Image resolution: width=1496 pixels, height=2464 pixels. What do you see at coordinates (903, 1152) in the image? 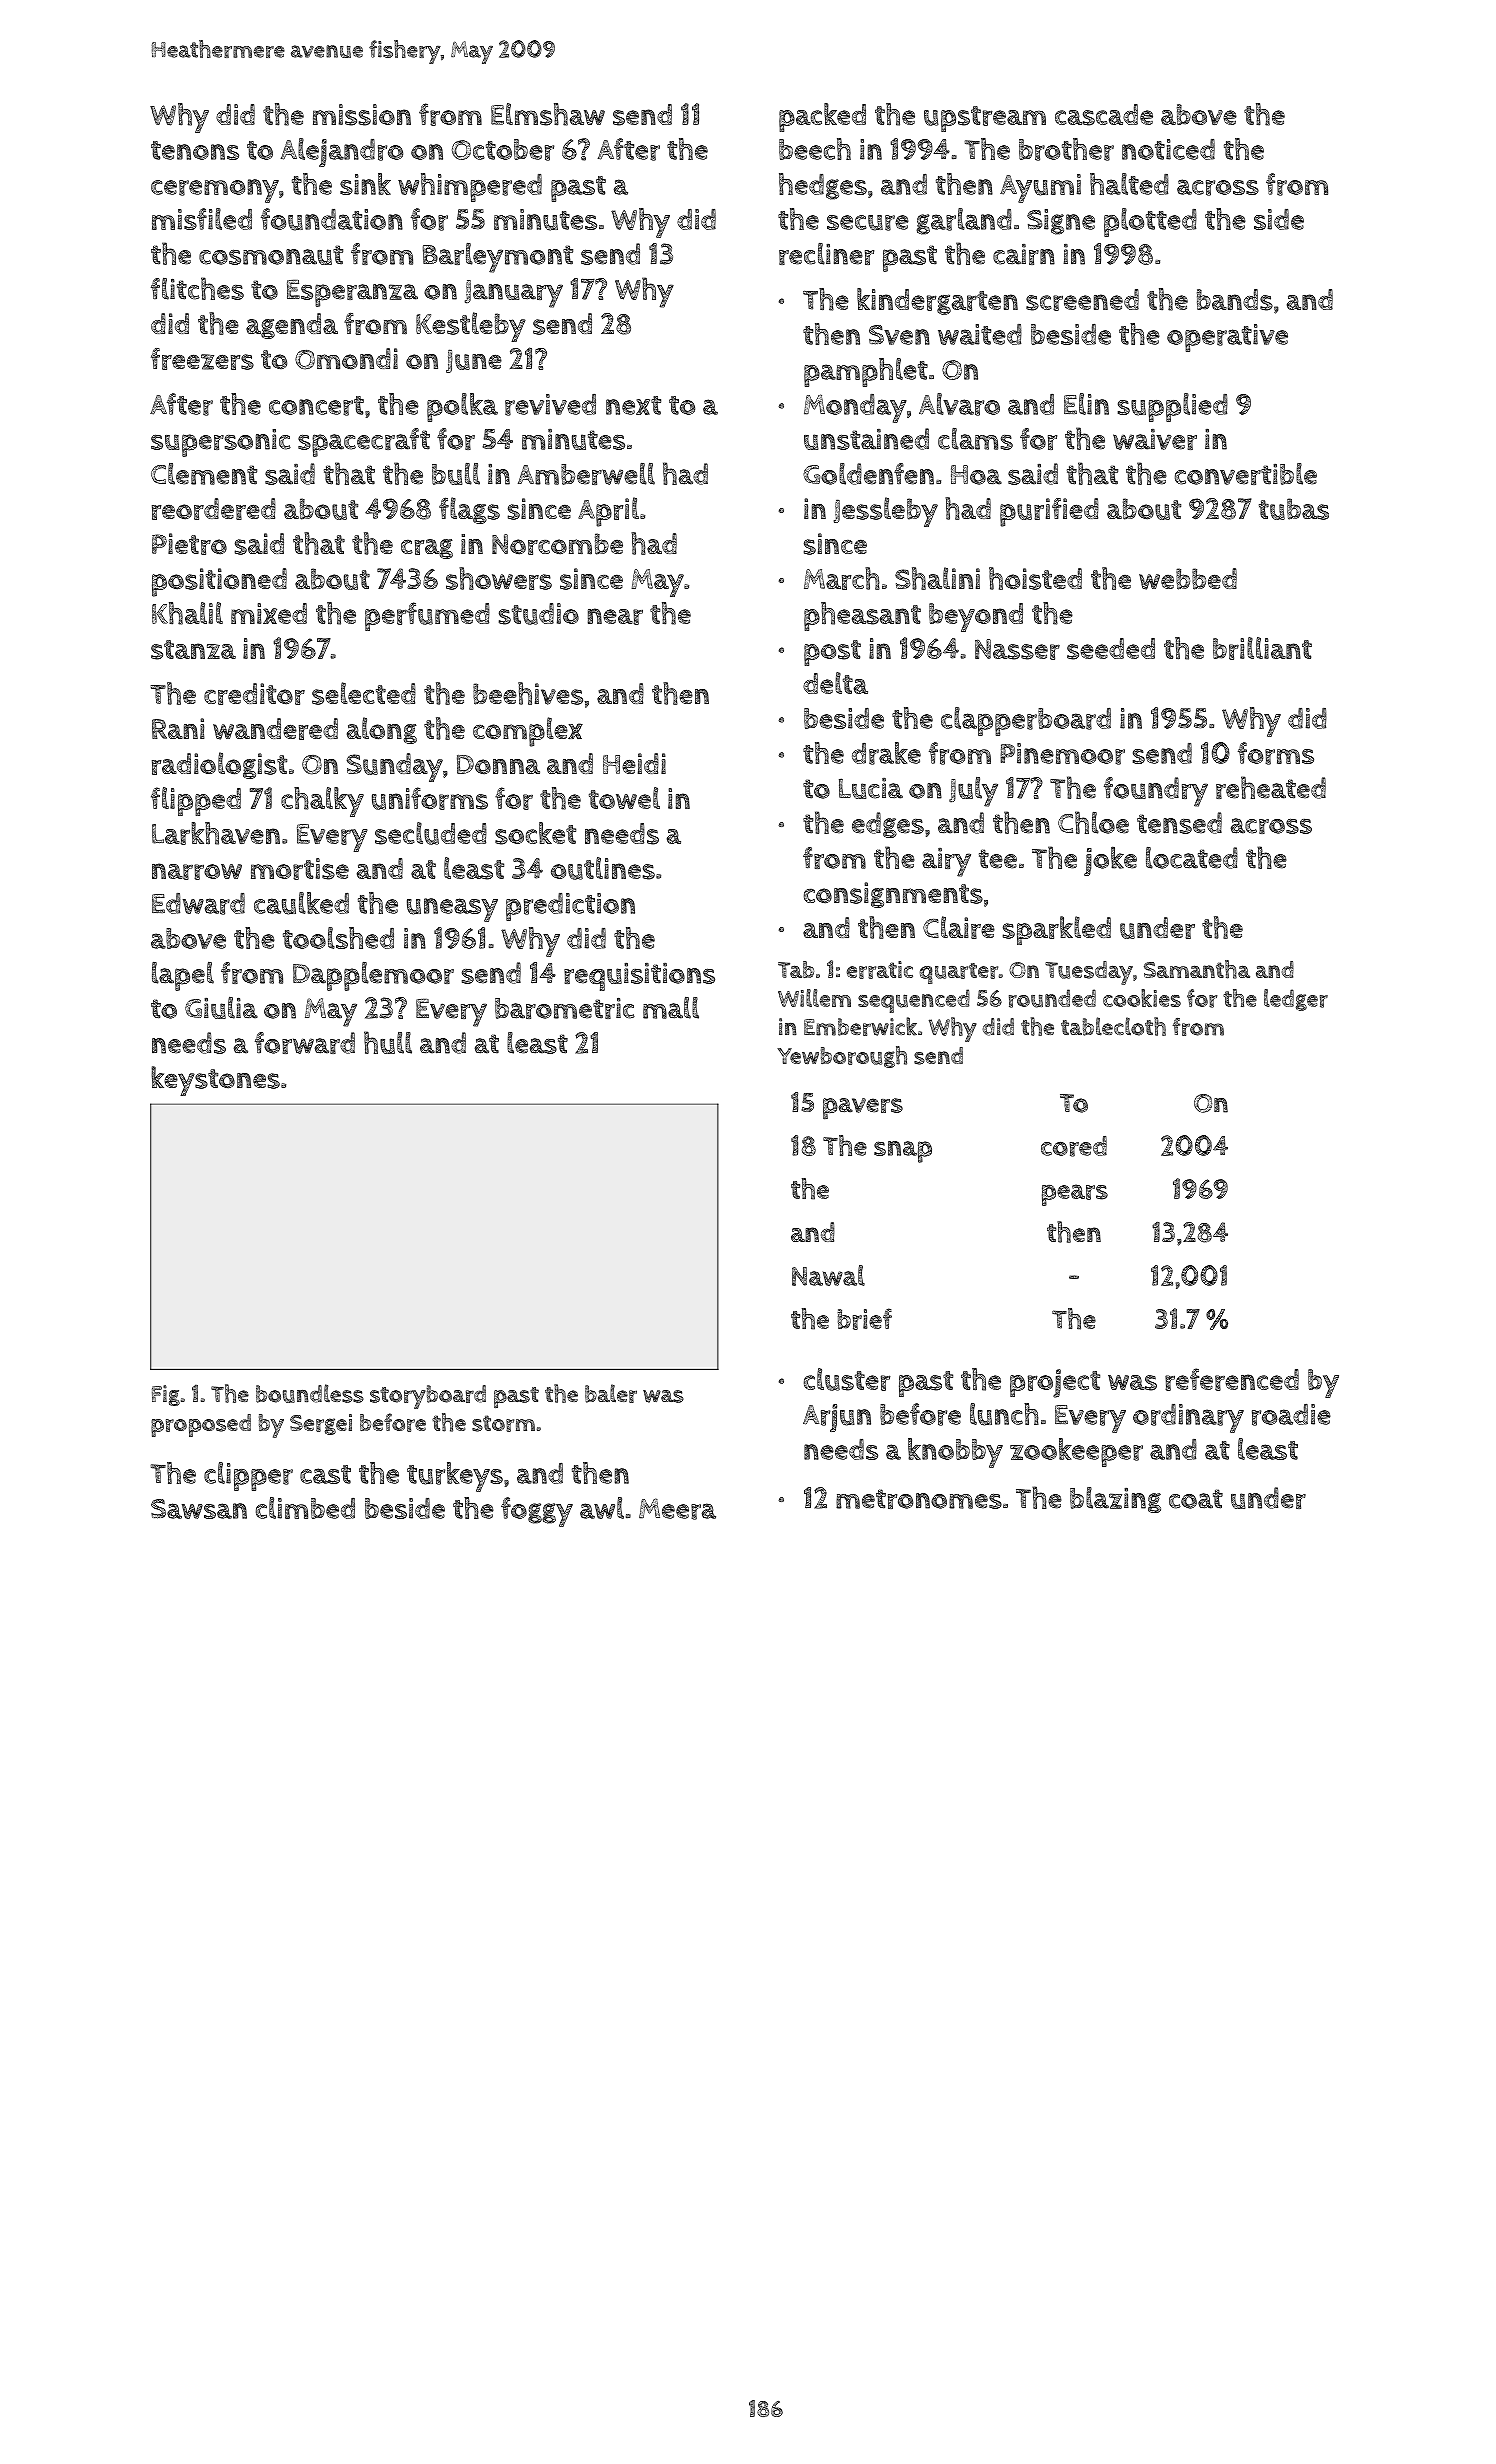
I see `snap` at bounding box center [903, 1152].
